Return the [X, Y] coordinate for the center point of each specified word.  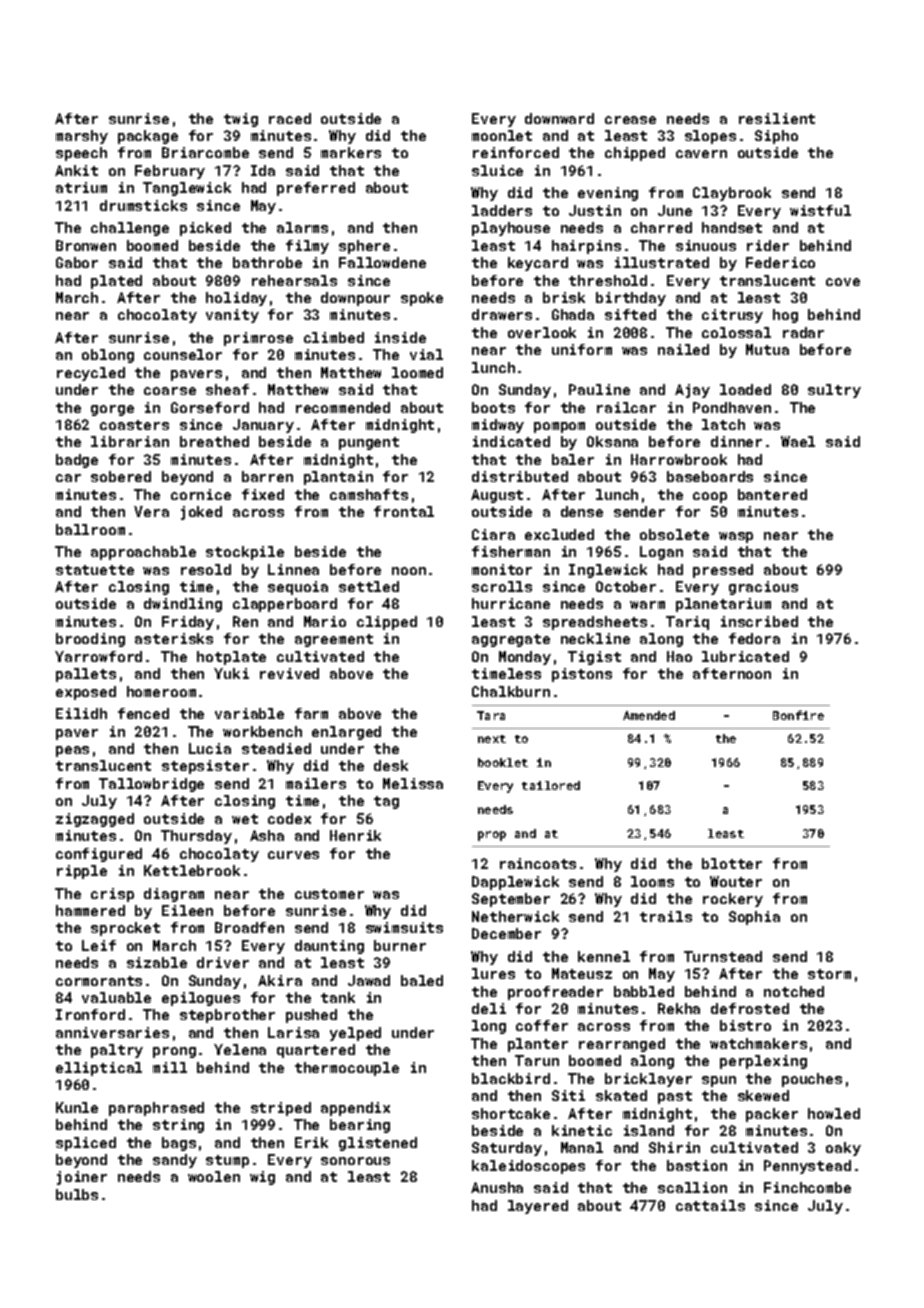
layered [538, 1207]
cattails [710, 1205]
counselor [183, 354]
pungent [369, 443]
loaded [745, 389]
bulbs [77, 1194]
